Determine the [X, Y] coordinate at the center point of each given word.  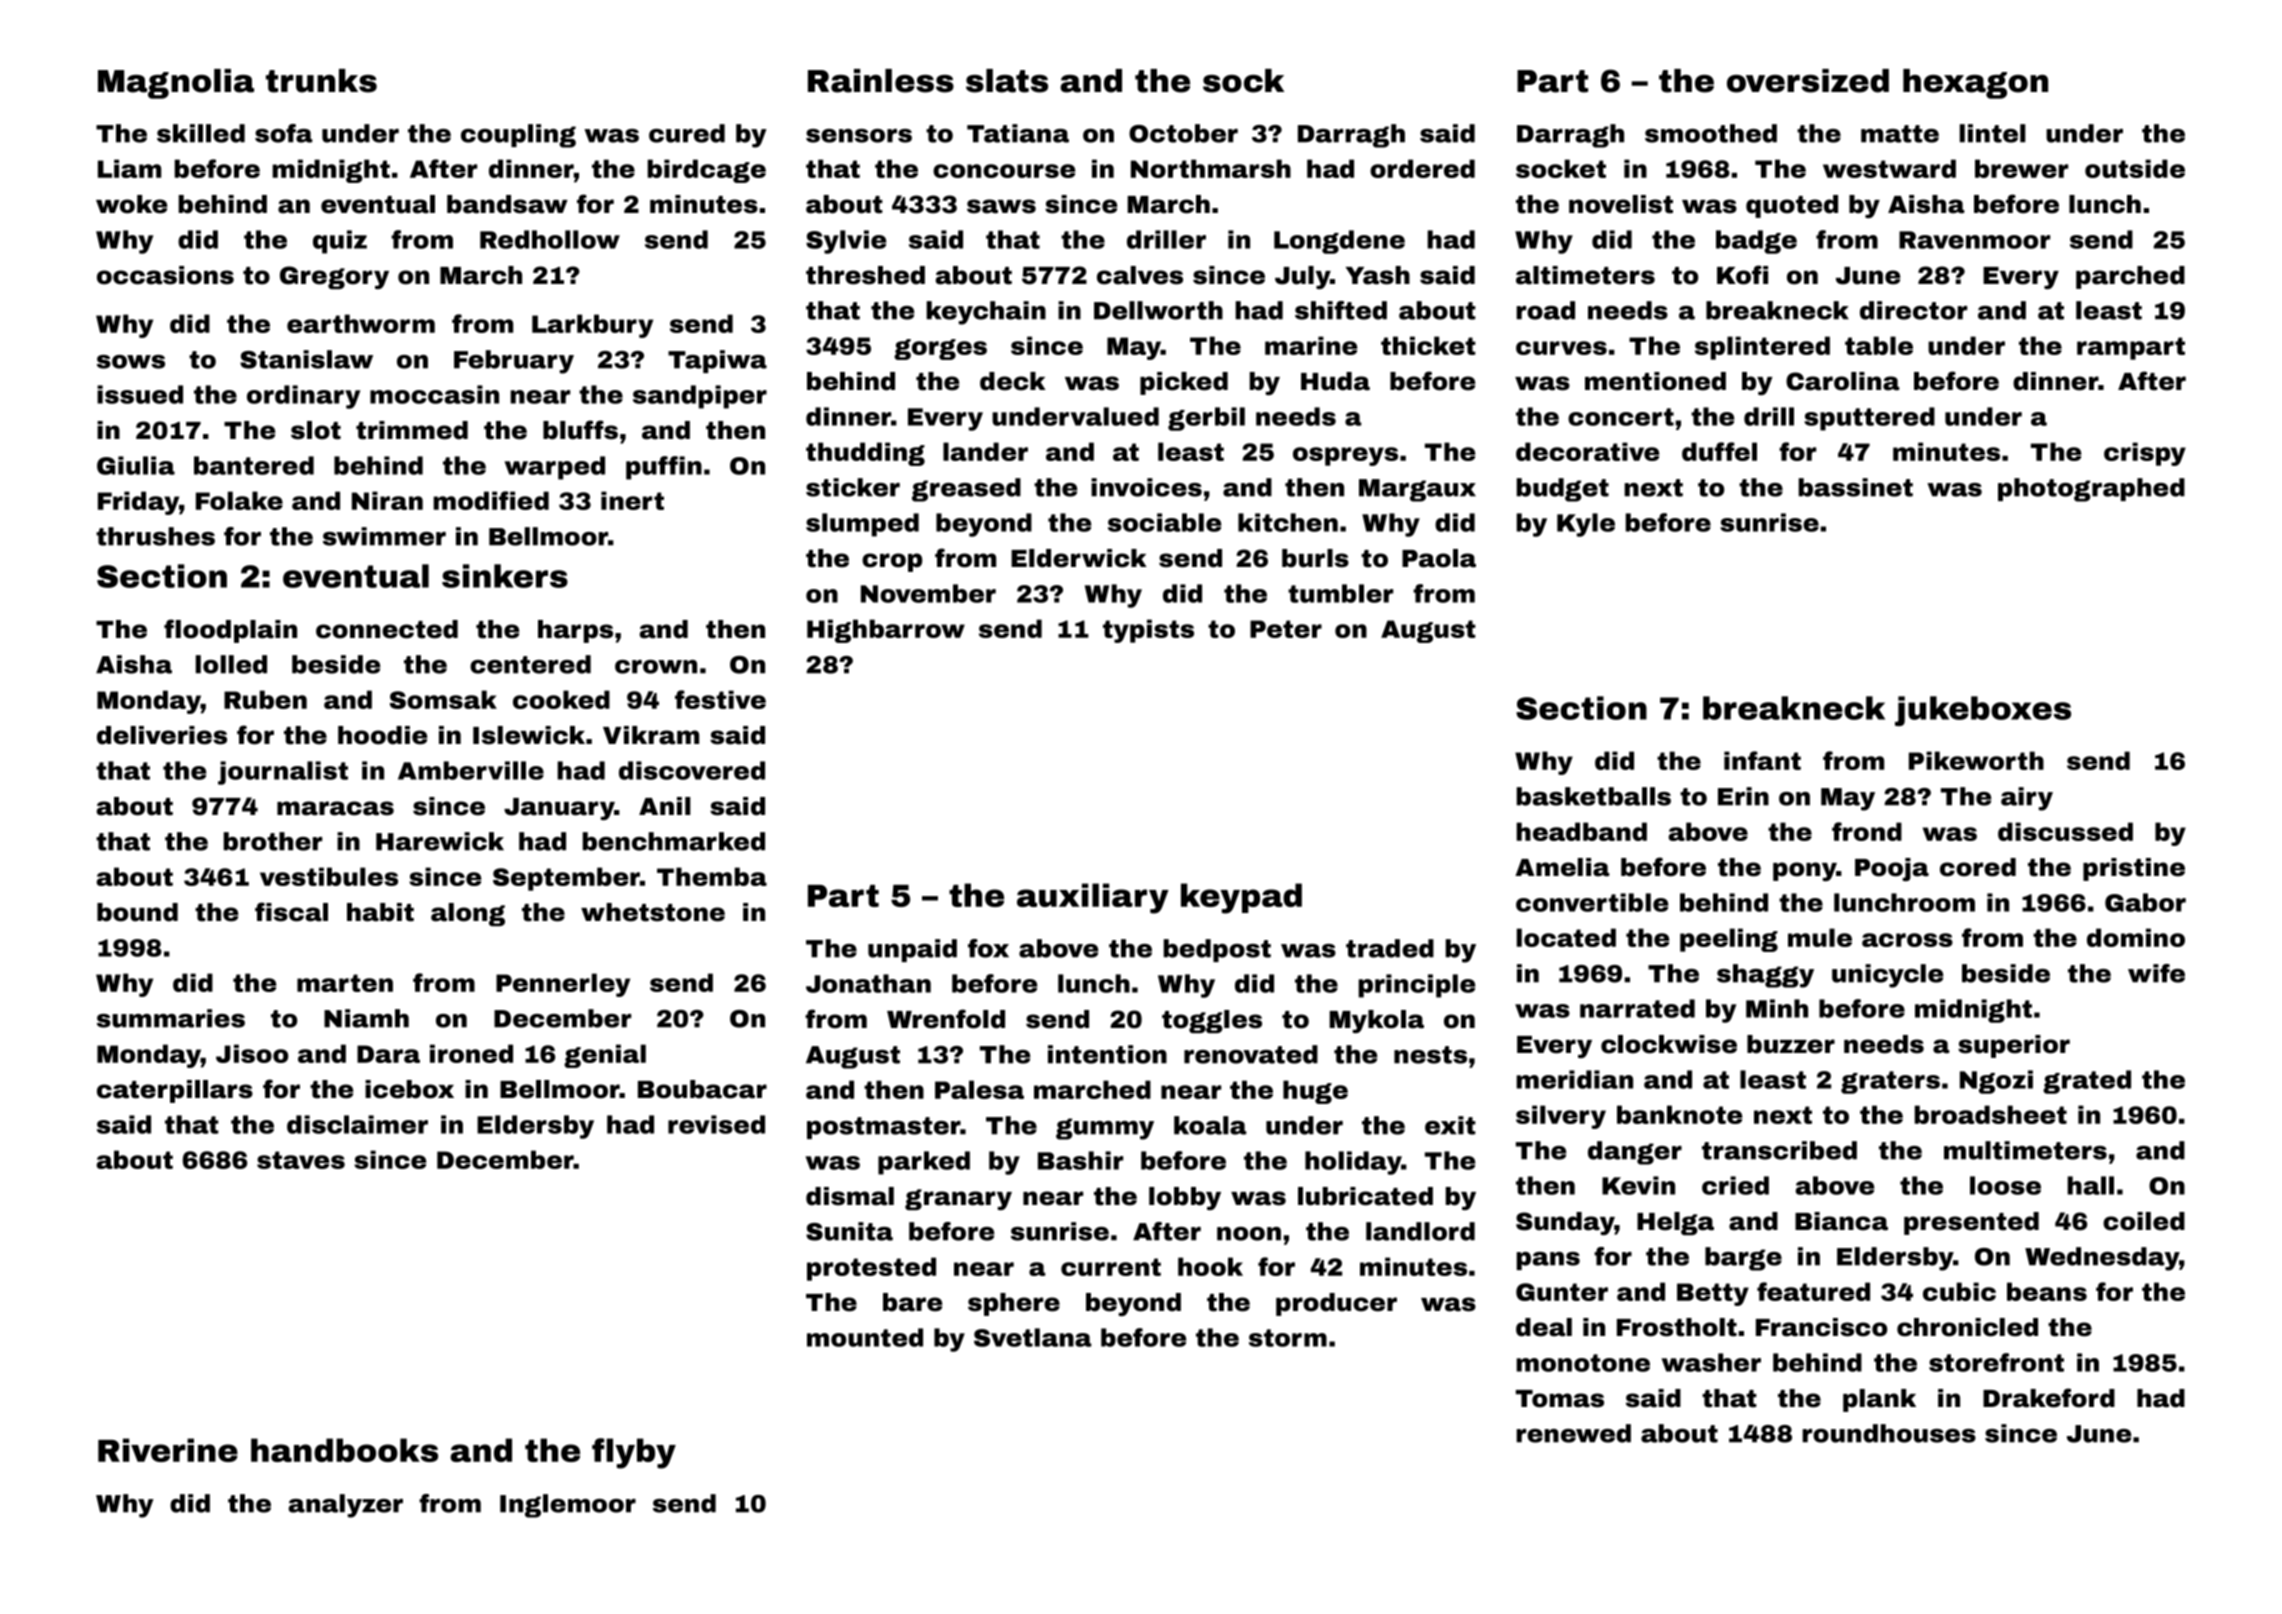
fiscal [291, 912]
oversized [1808, 81]
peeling [1729, 940]
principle [1417, 986]
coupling [518, 136]
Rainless [881, 81]
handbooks [344, 1450]
